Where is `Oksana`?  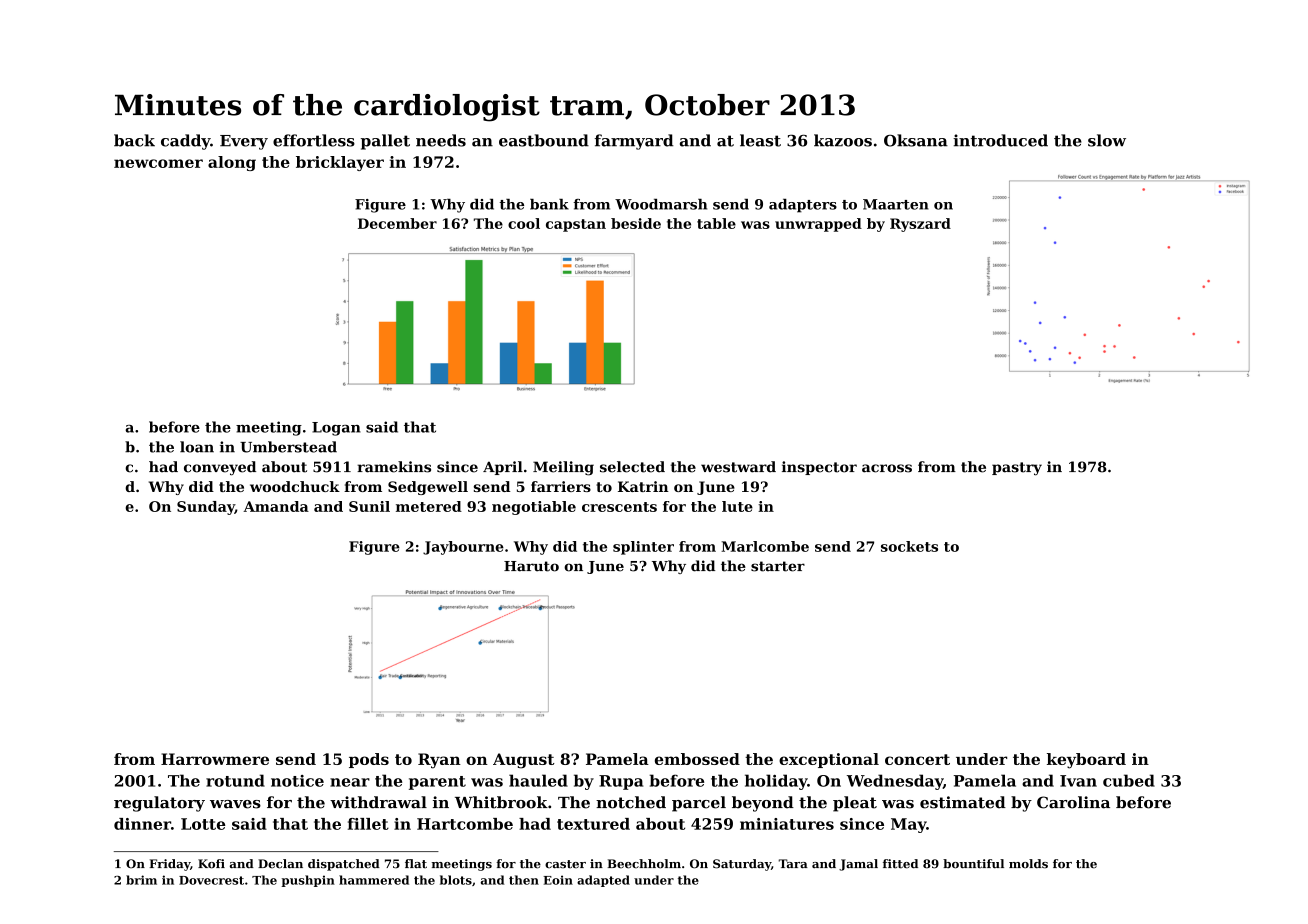
Oksana is located at coordinates (916, 140).
